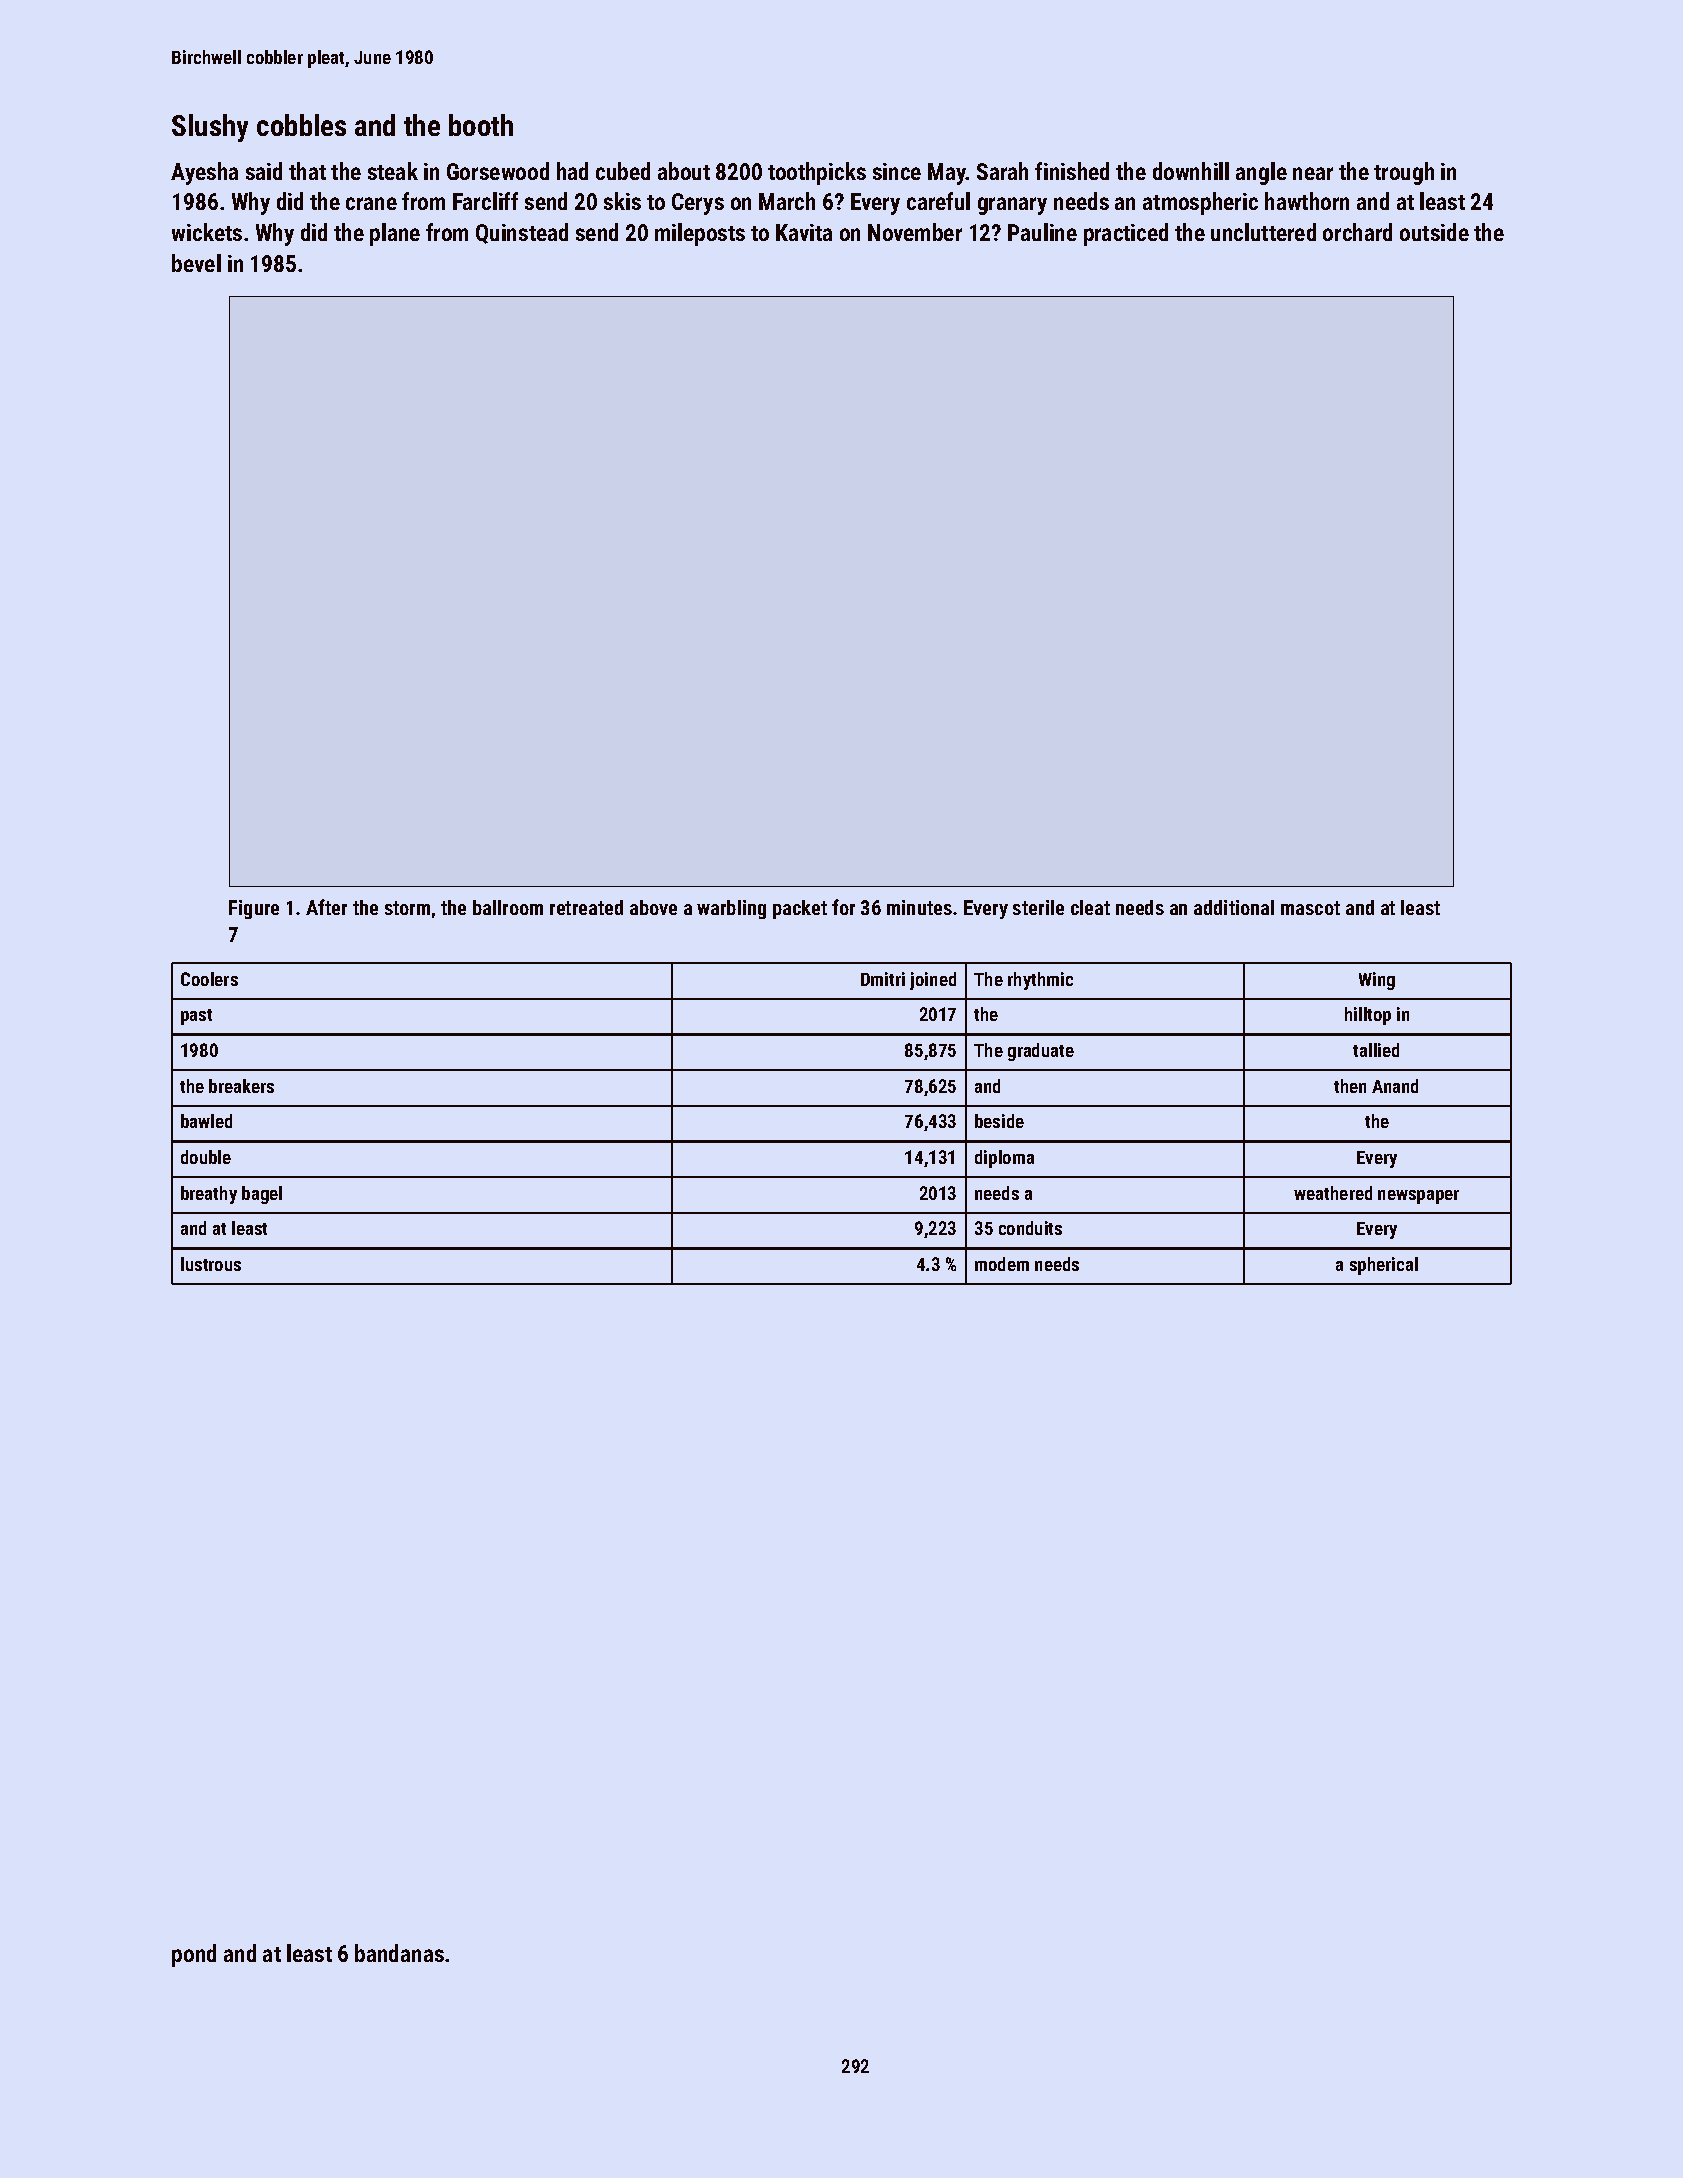  What do you see at coordinates (1384, 1266) in the screenshot?
I see `spherical` at bounding box center [1384, 1266].
